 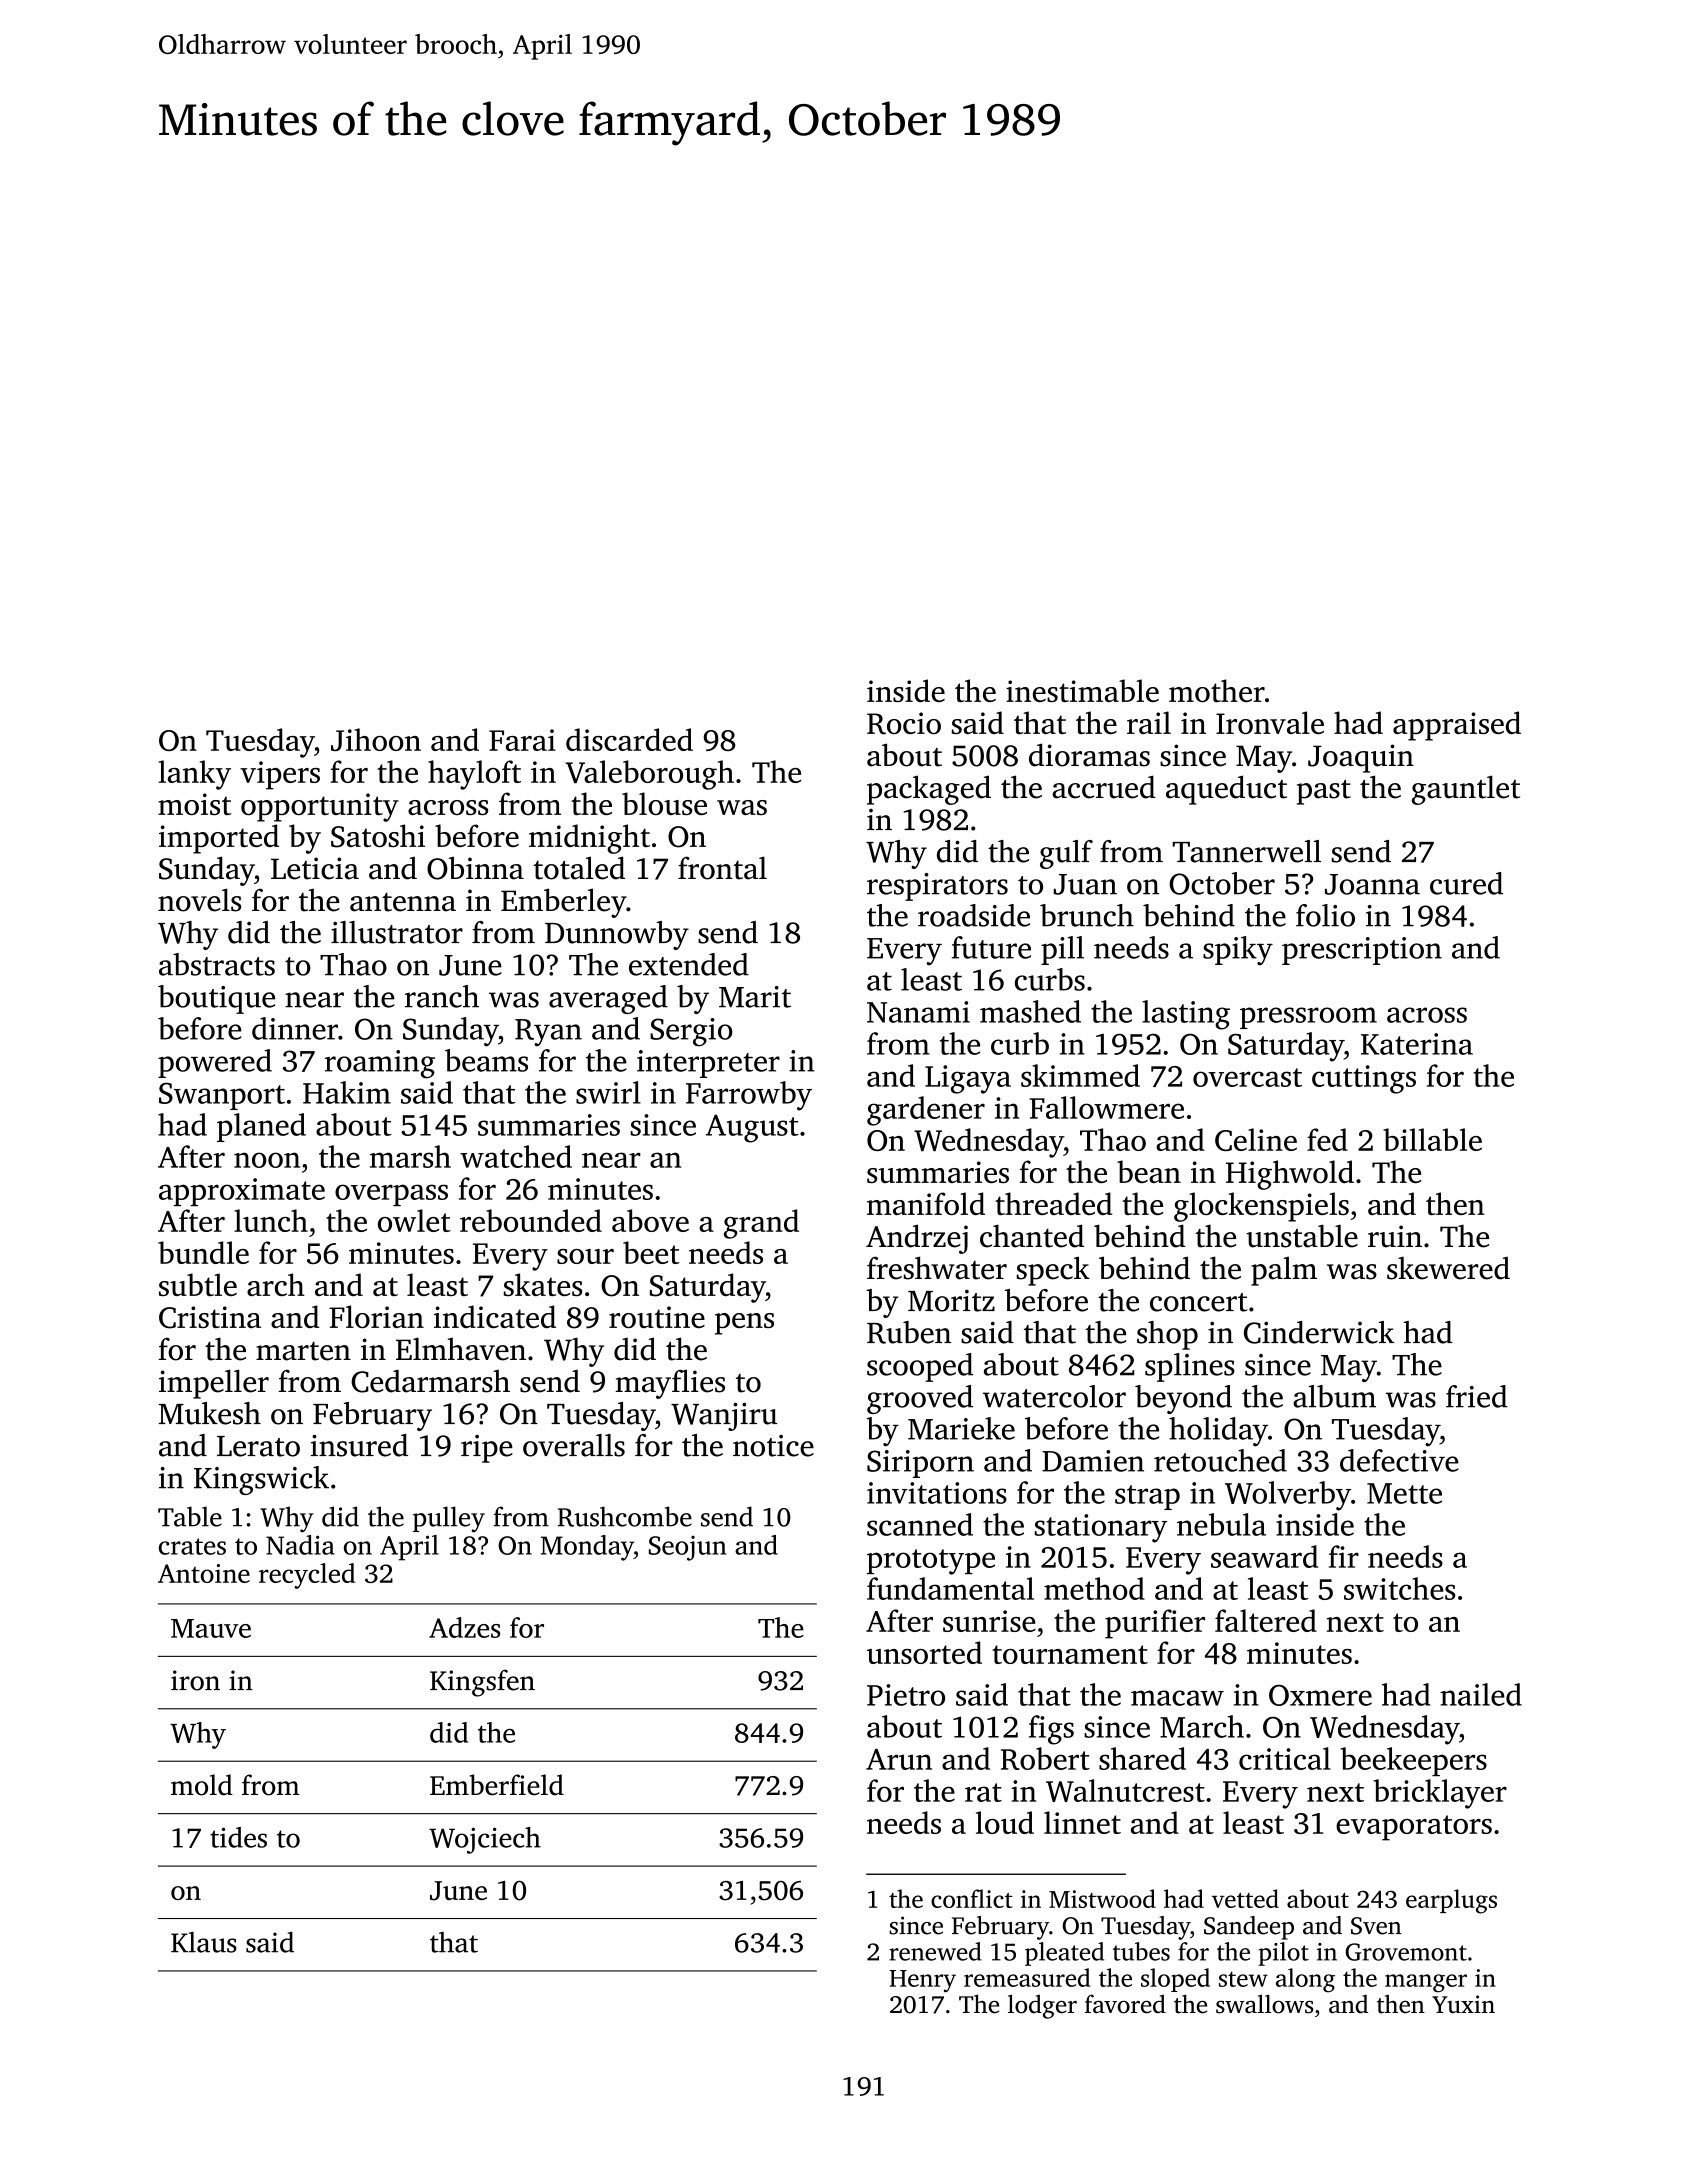 I want to click on Ryan, so click(x=548, y=1033).
